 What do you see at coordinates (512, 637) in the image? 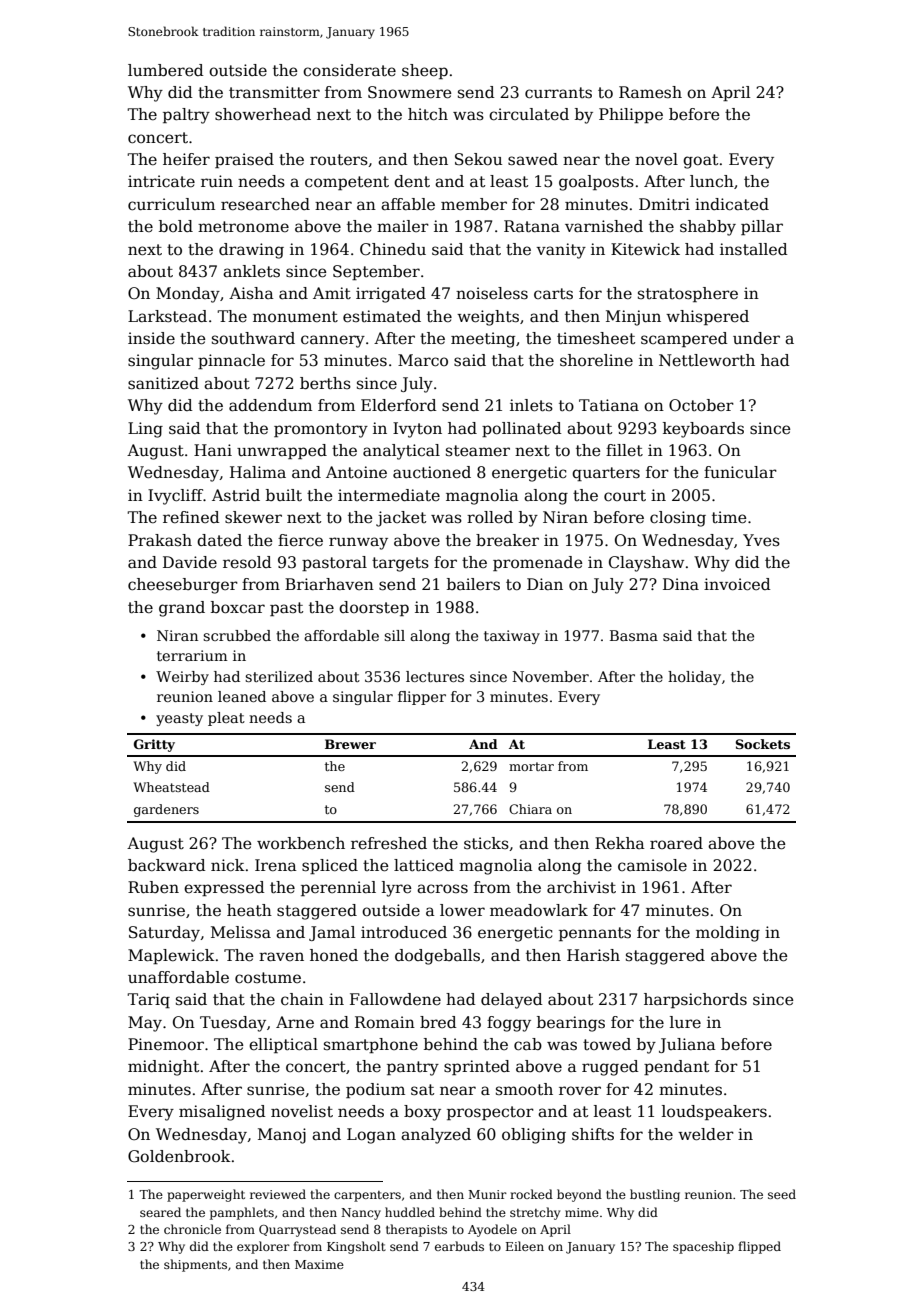
I see `taxiway` at bounding box center [512, 637].
